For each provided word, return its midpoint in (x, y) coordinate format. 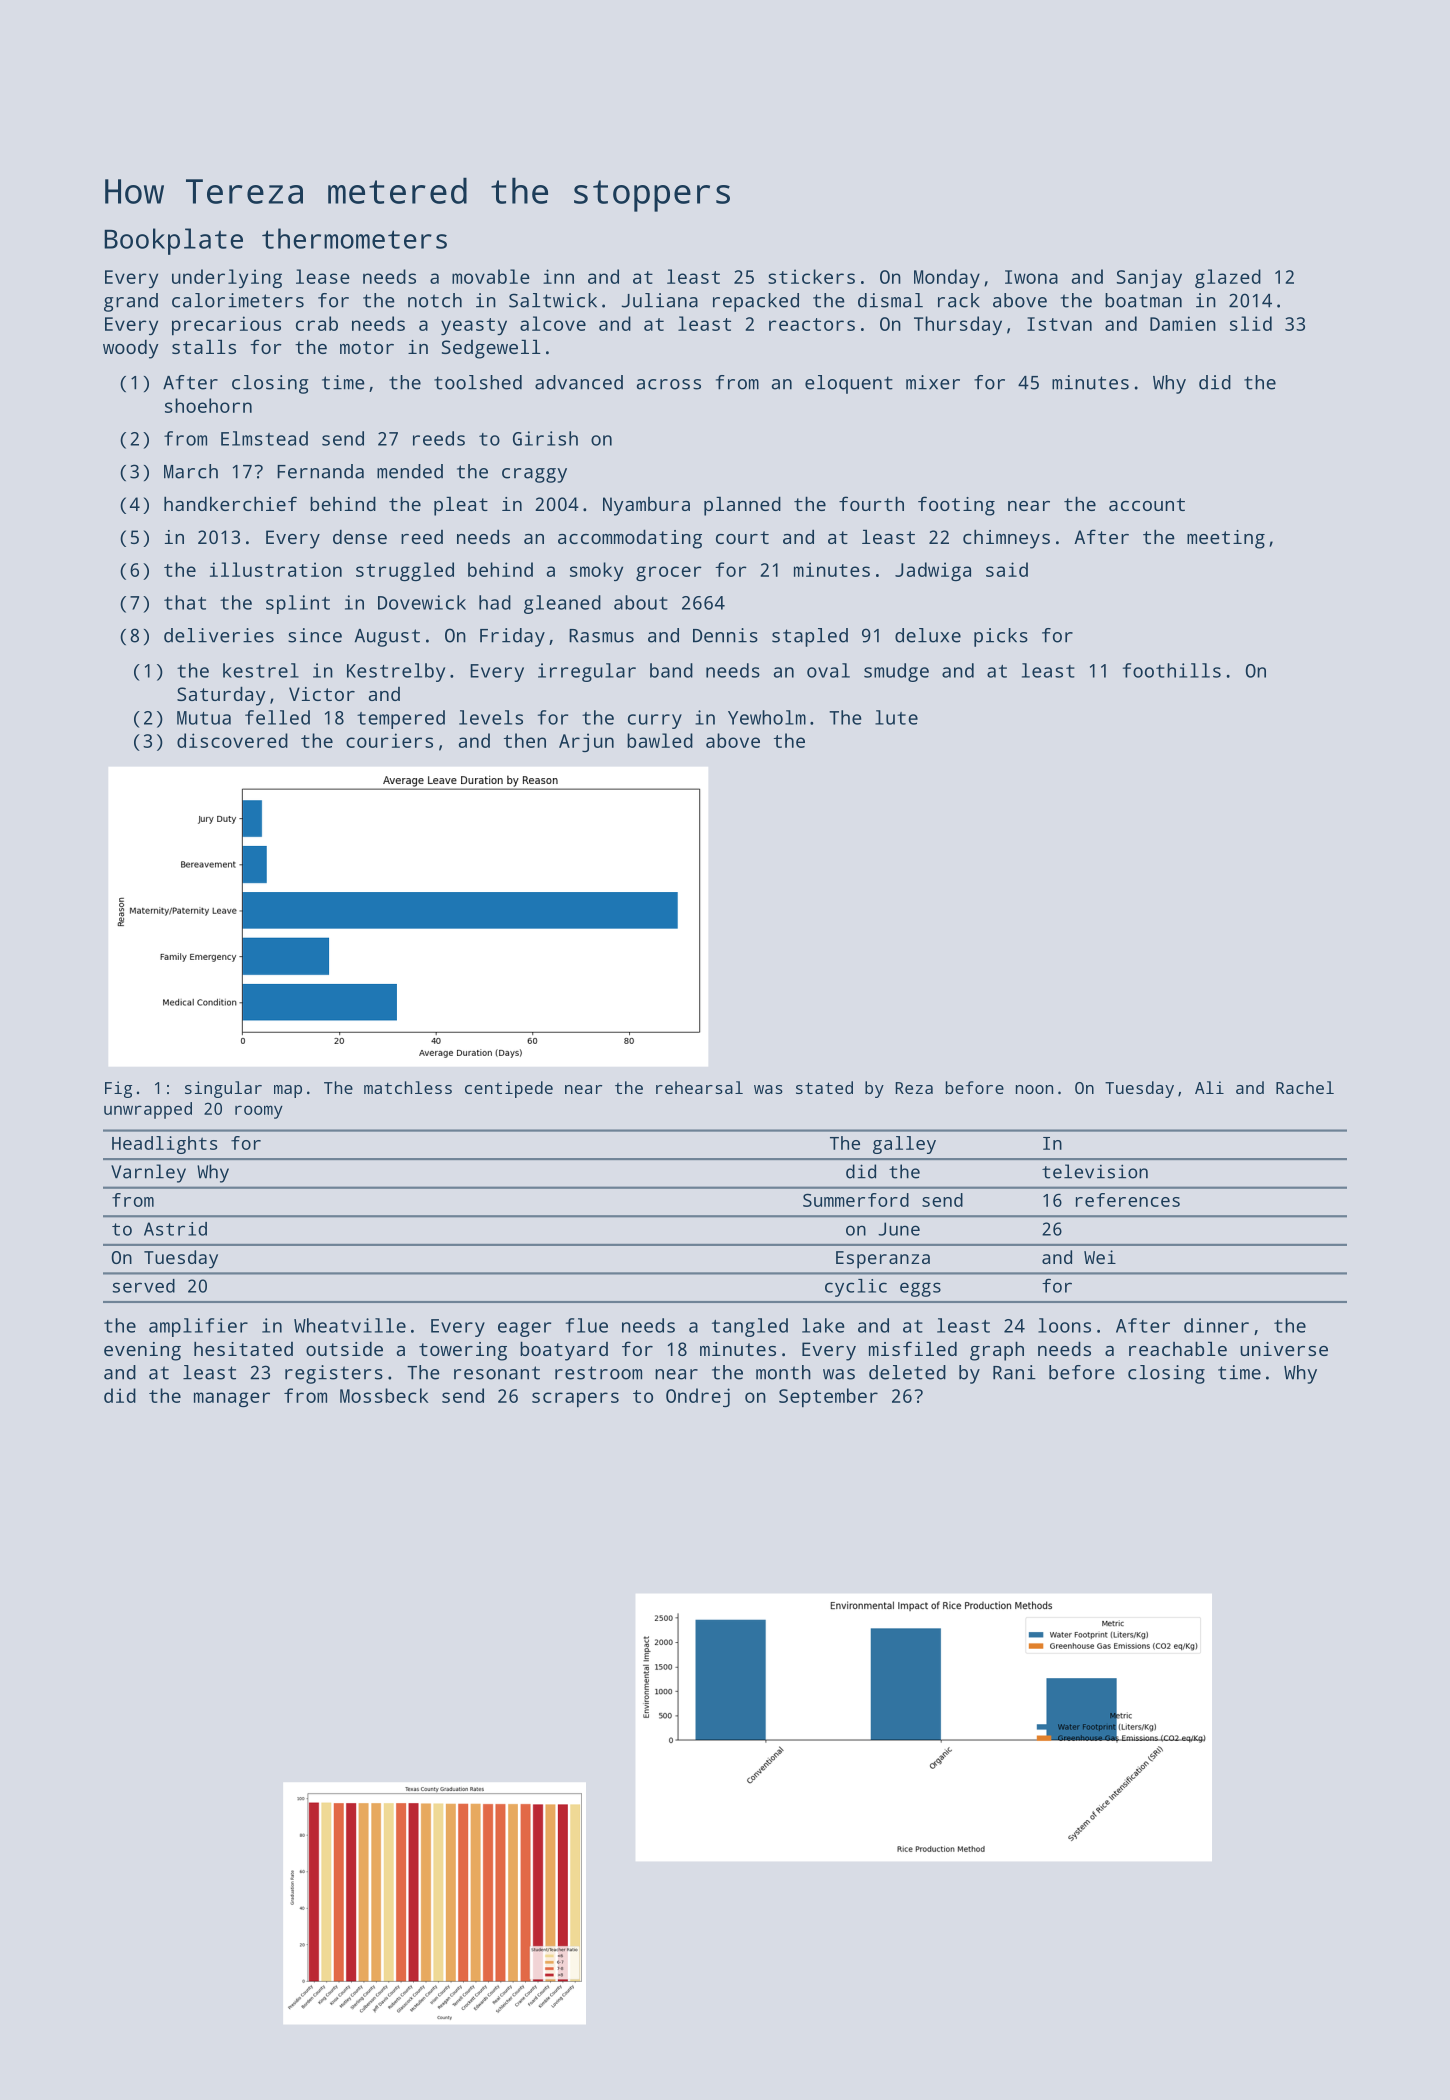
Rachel (1305, 1087)
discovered (232, 740)
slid (1251, 323)
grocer (669, 573)
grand (131, 302)
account (1147, 504)
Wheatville (350, 1325)
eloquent (849, 384)
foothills (1172, 670)
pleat (461, 506)
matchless (408, 1087)
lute (896, 717)
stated (824, 1087)
